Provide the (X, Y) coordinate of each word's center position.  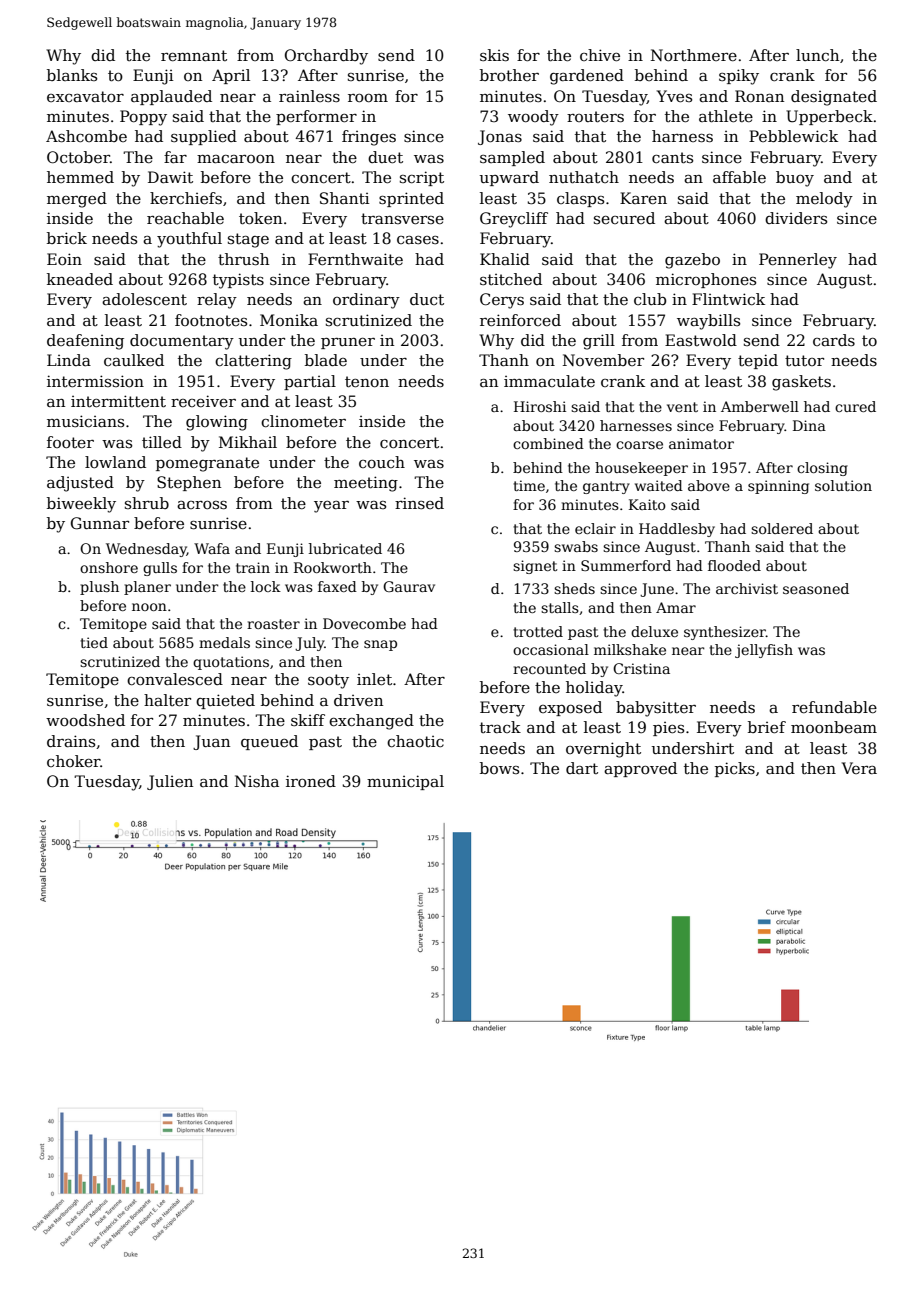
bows (499, 768)
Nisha (257, 781)
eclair (595, 528)
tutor (804, 360)
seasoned (816, 588)
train (253, 567)
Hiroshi (540, 406)
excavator (85, 96)
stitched (511, 279)
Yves (674, 96)
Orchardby (326, 57)
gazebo (692, 261)
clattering (253, 362)
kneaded (80, 279)
